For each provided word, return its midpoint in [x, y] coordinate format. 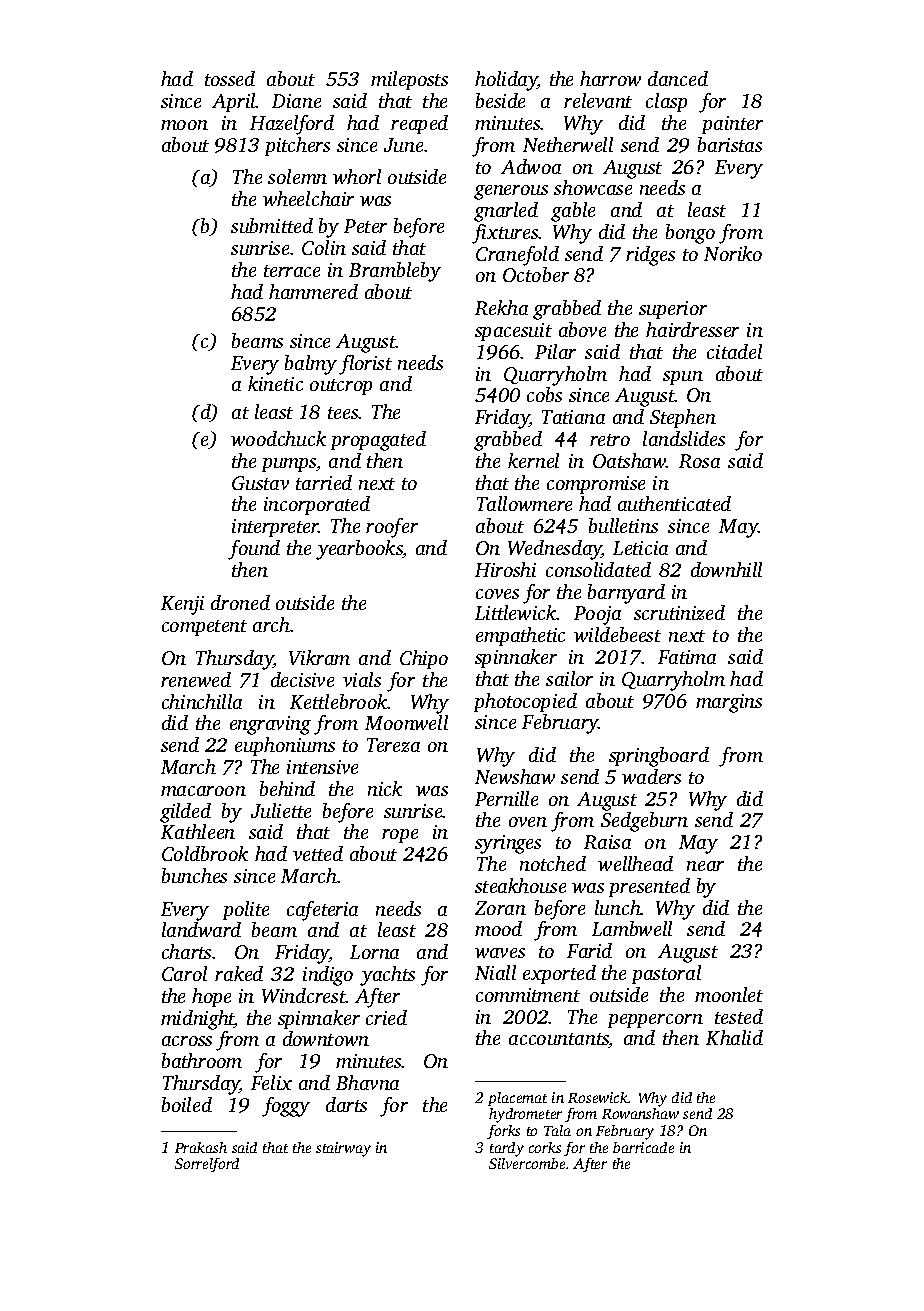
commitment [528, 995]
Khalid [734, 1037]
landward [201, 929]
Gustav [260, 483]
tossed [230, 78]
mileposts [409, 80]
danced [678, 78]
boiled [187, 1104]
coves [497, 594]
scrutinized [679, 612]
